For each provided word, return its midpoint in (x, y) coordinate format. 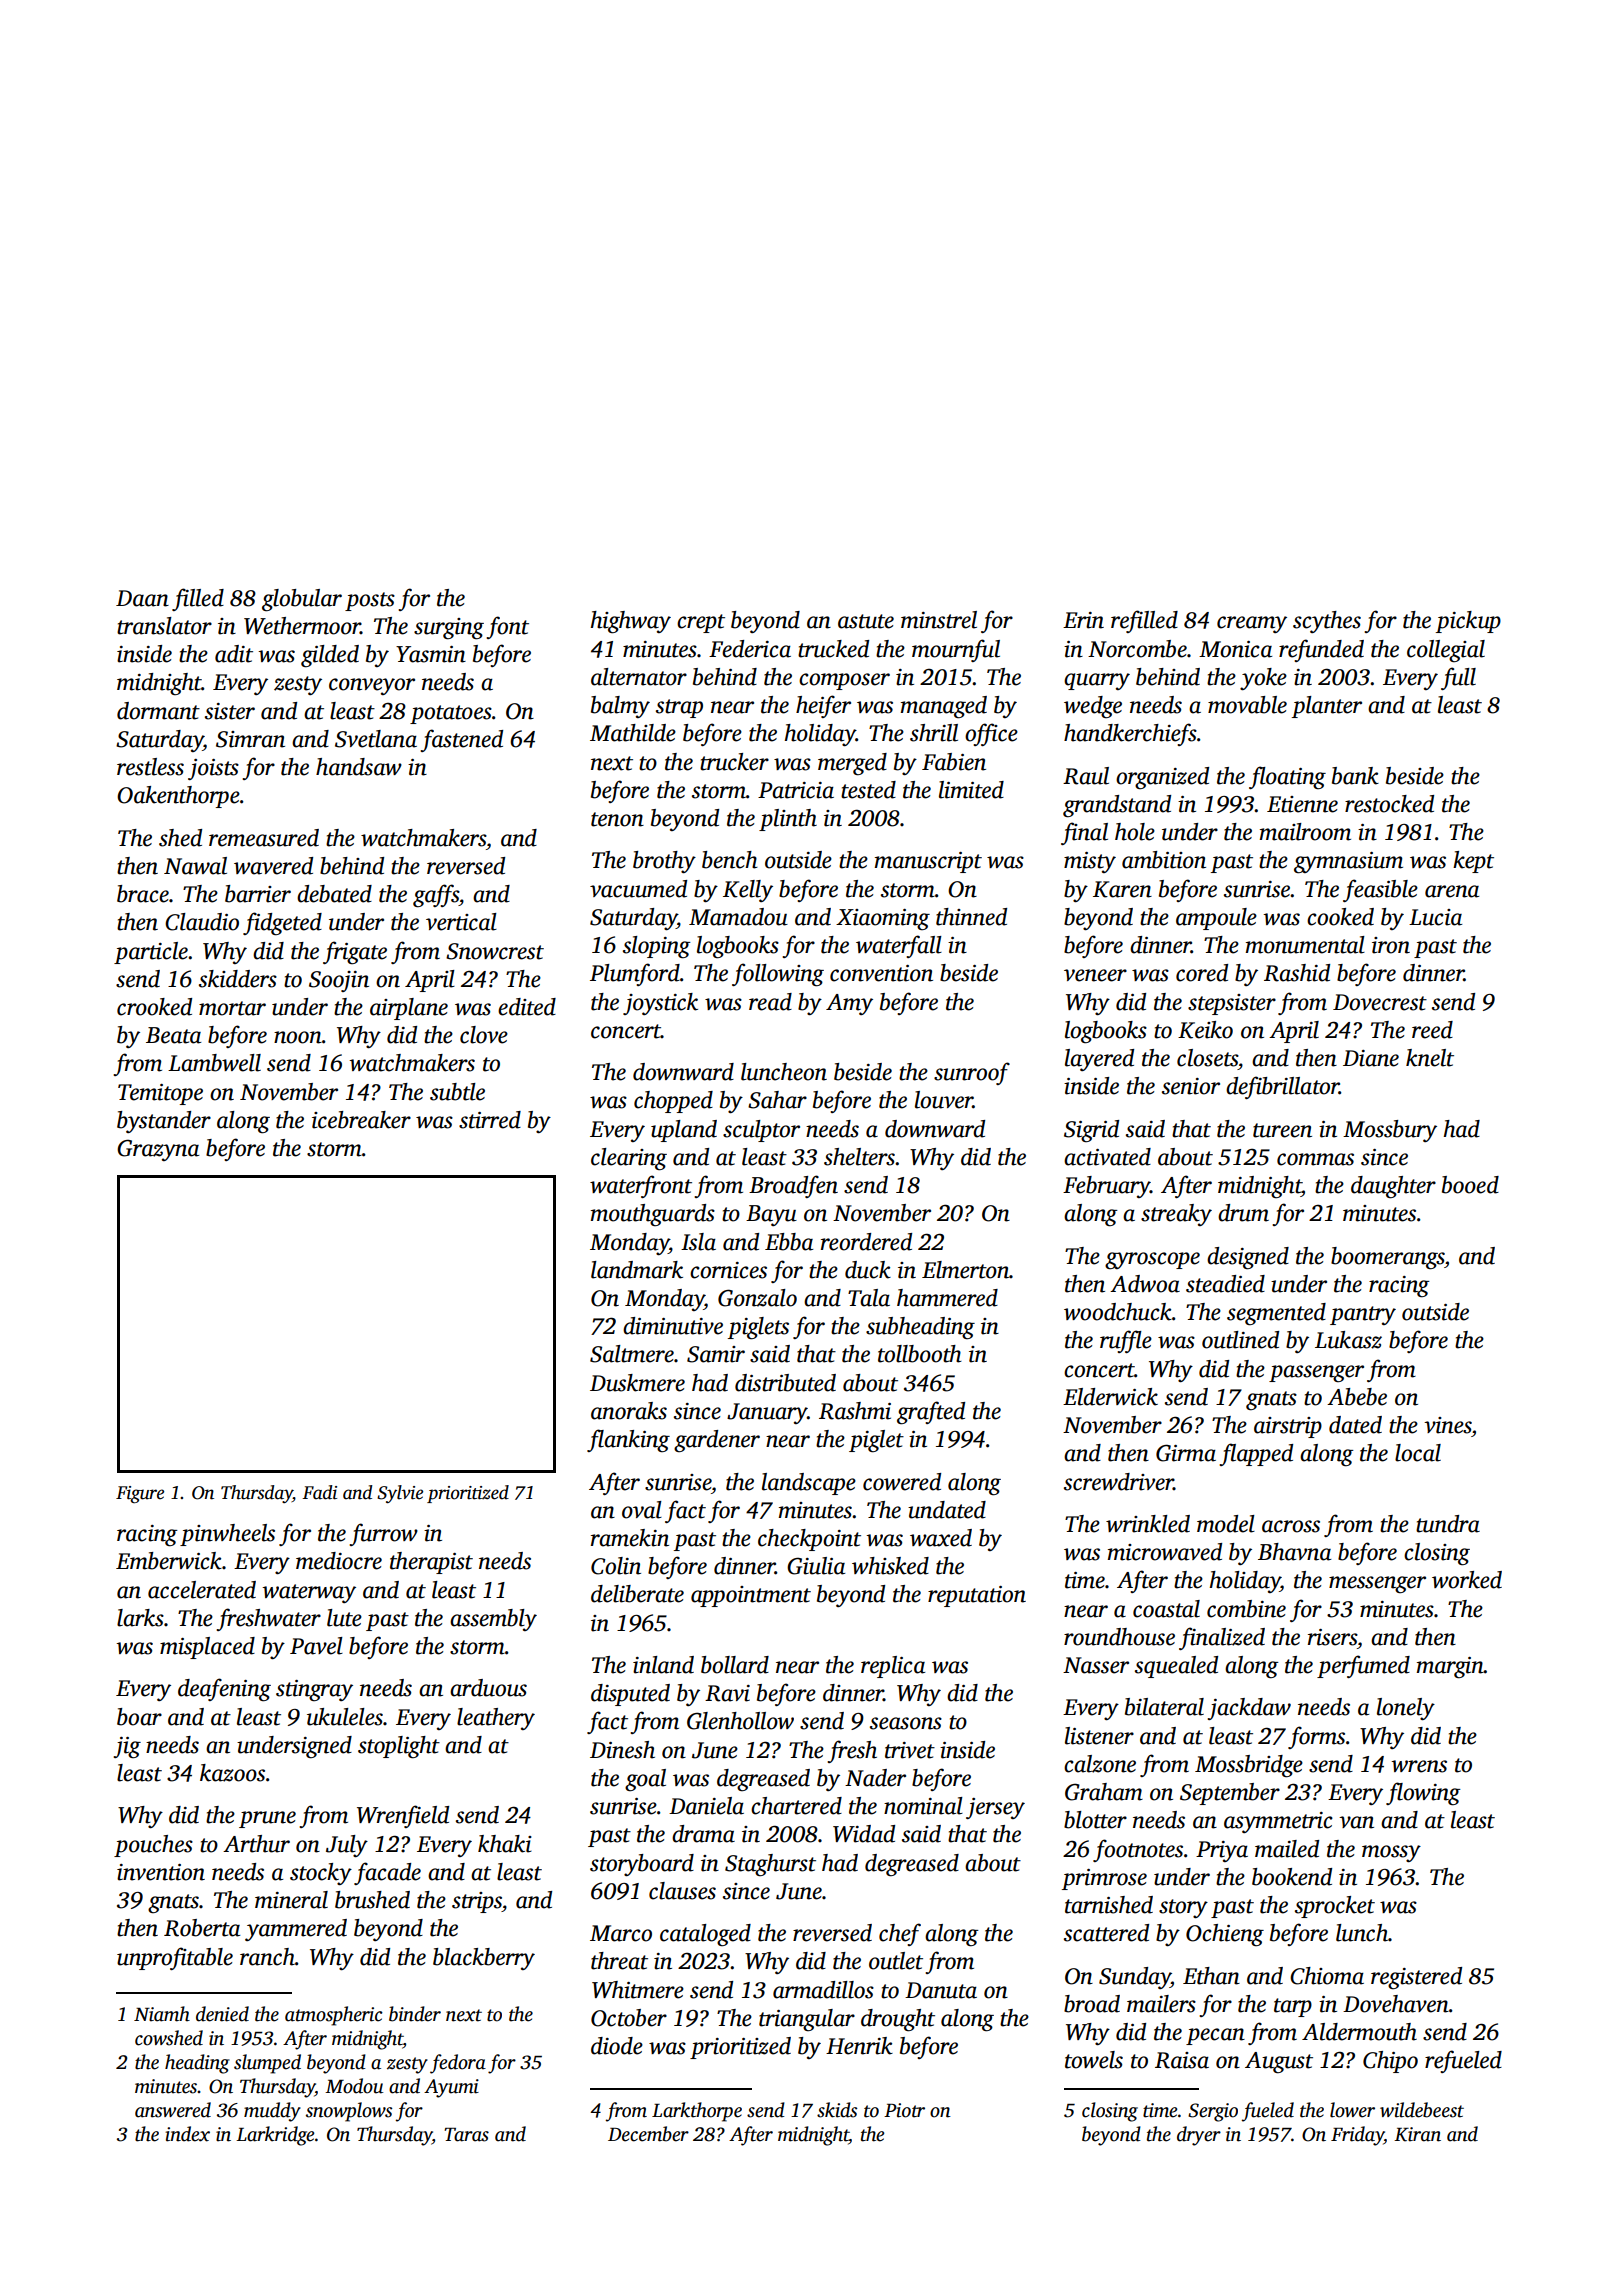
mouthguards (653, 1215)
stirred (490, 1120)
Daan (142, 598)
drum (1243, 1213)
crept (701, 623)
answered (173, 2110)
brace (143, 894)
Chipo (1390, 2062)
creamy (1252, 624)
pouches (153, 1846)
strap (679, 708)
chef (900, 1934)
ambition (1164, 860)
